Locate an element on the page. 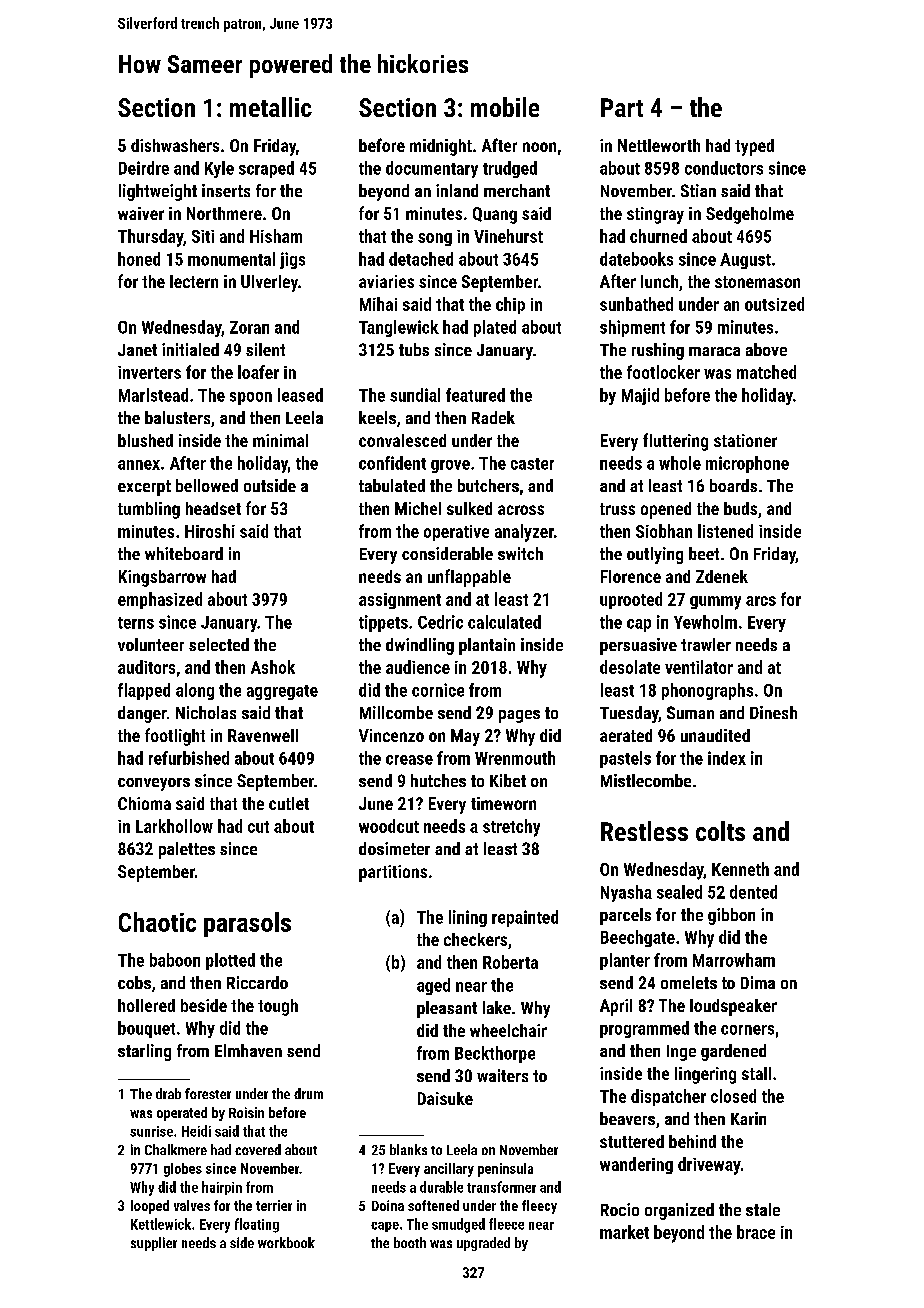 Image resolution: width=924 pixels, height=1308 pixels. spoon is located at coordinates (251, 398).
